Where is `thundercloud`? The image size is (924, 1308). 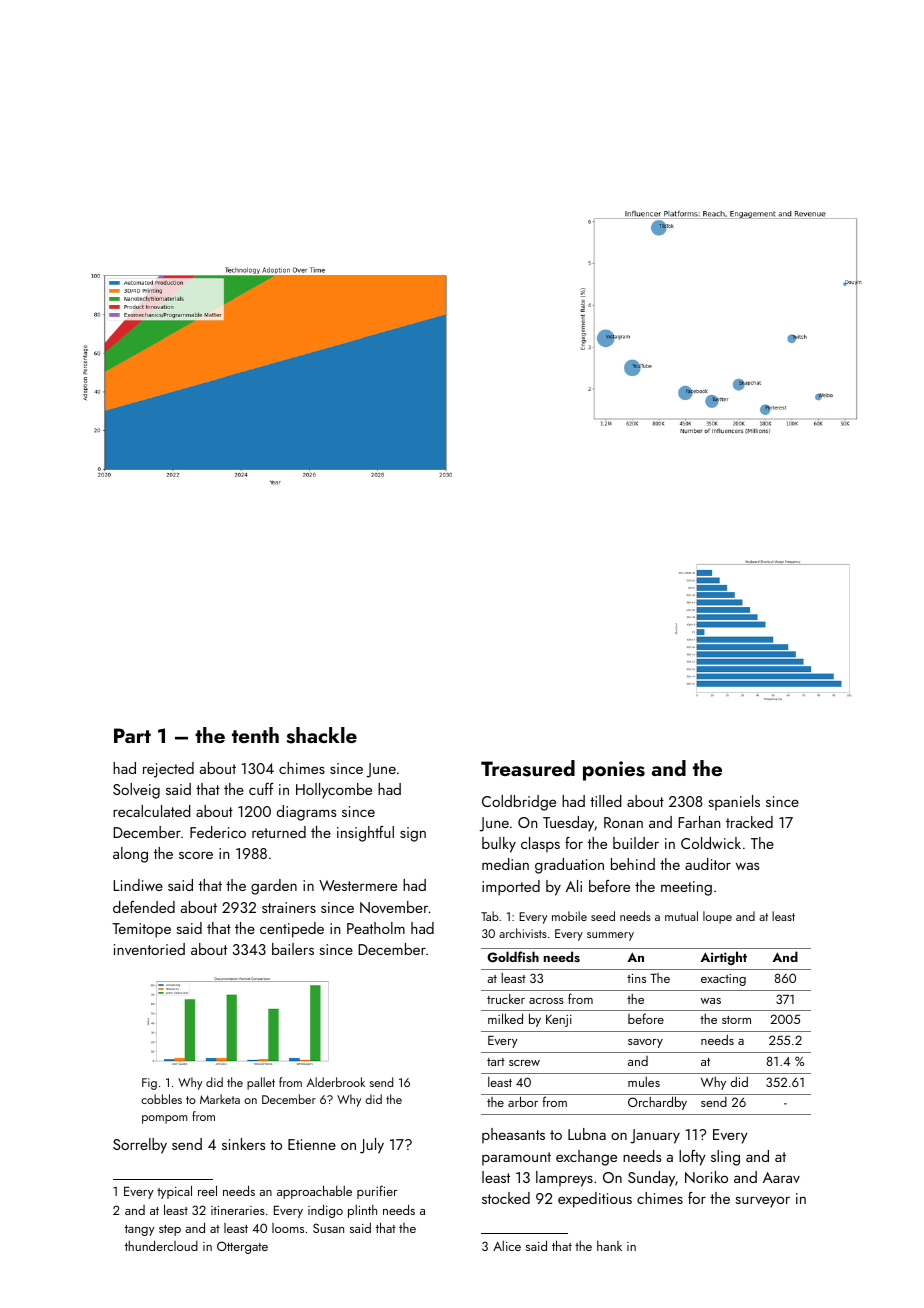 thundercloud is located at coordinates (161, 1245).
